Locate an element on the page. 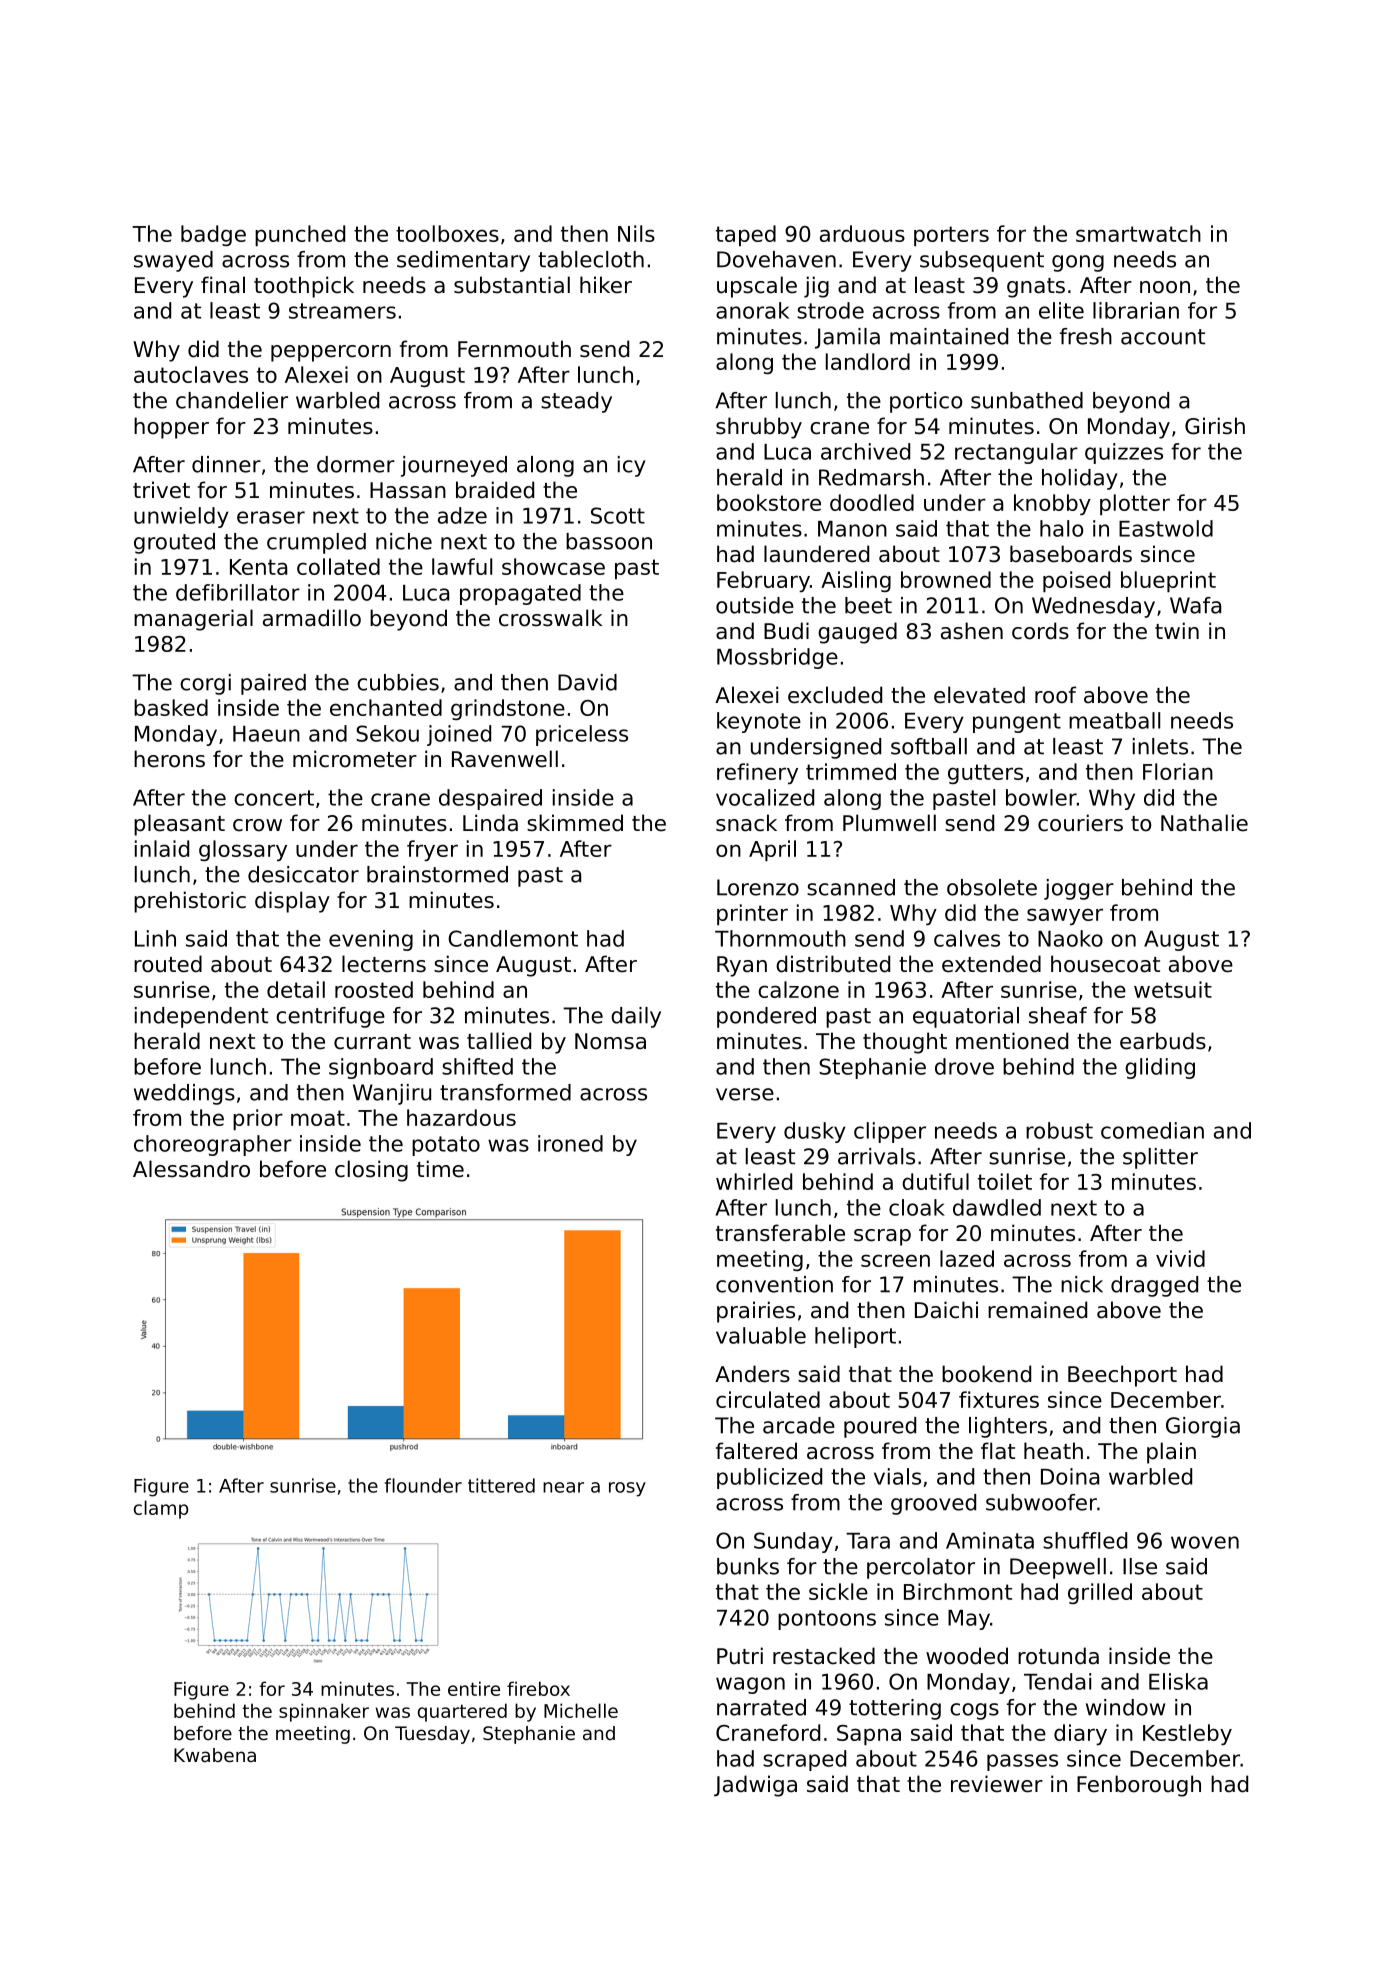 The image size is (1386, 1969). comedian is located at coordinates (1152, 1130).
